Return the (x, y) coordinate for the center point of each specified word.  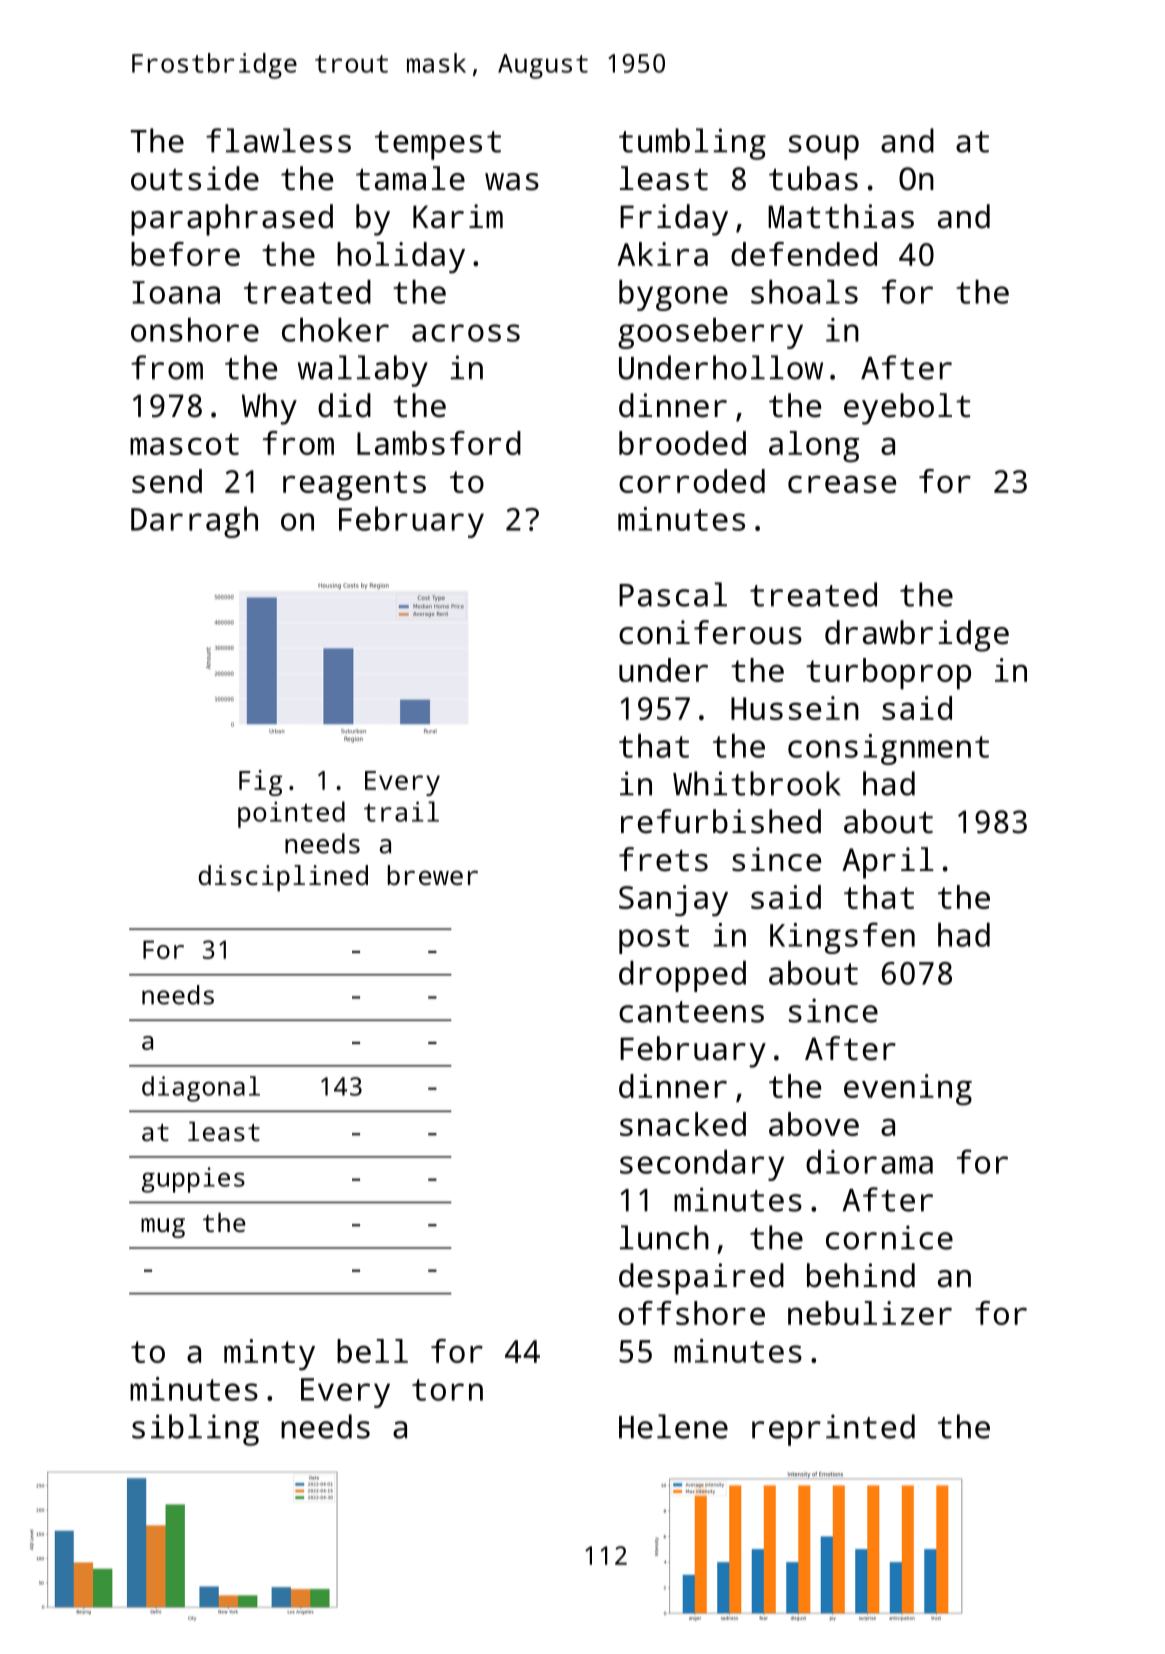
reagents (354, 486)
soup (824, 147)
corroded (692, 481)
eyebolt (907, 409)
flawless (278, 140)
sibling (195, 1430)
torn (447, 1390)
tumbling (692, 144)
